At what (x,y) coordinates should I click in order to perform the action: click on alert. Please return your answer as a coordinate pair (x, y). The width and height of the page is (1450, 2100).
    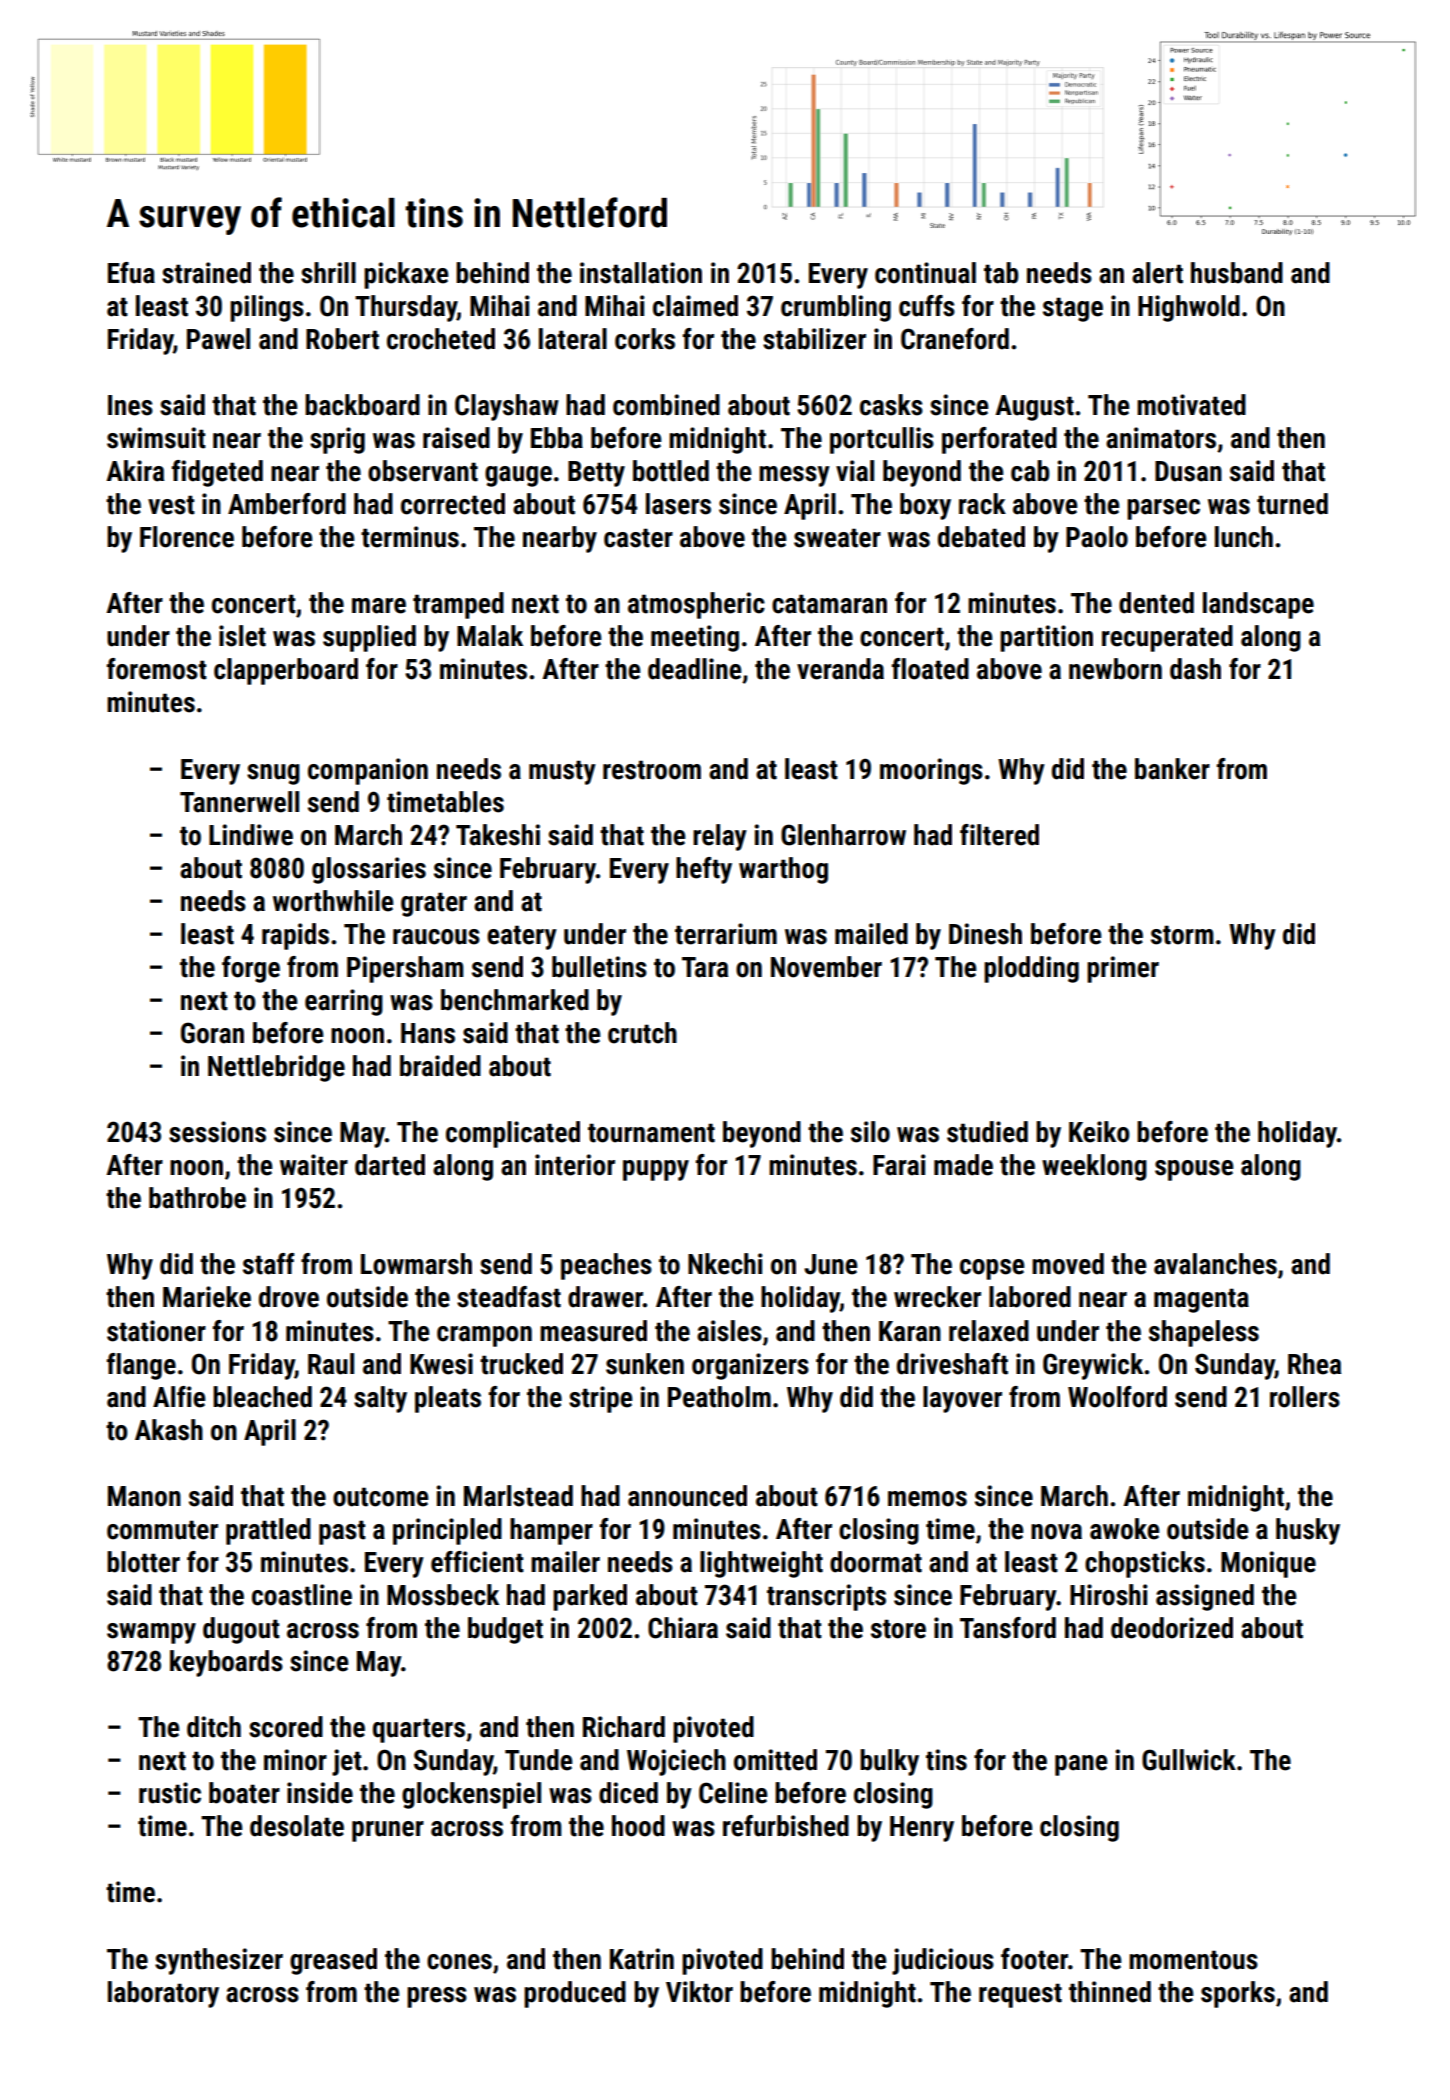
    Looking at the image, I should click on (1157, 273).
